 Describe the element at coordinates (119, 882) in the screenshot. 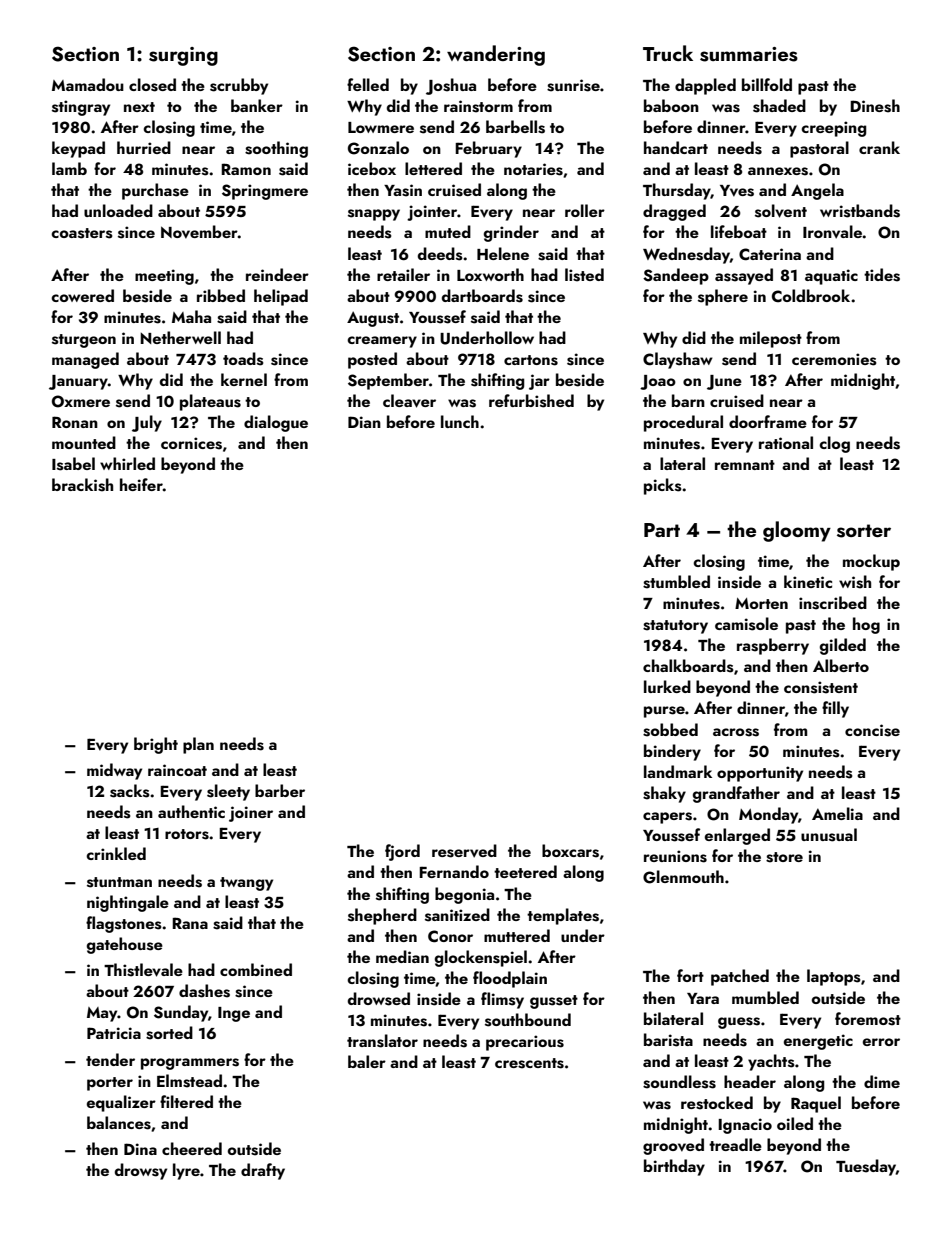

I see `stuntman` at that location.
